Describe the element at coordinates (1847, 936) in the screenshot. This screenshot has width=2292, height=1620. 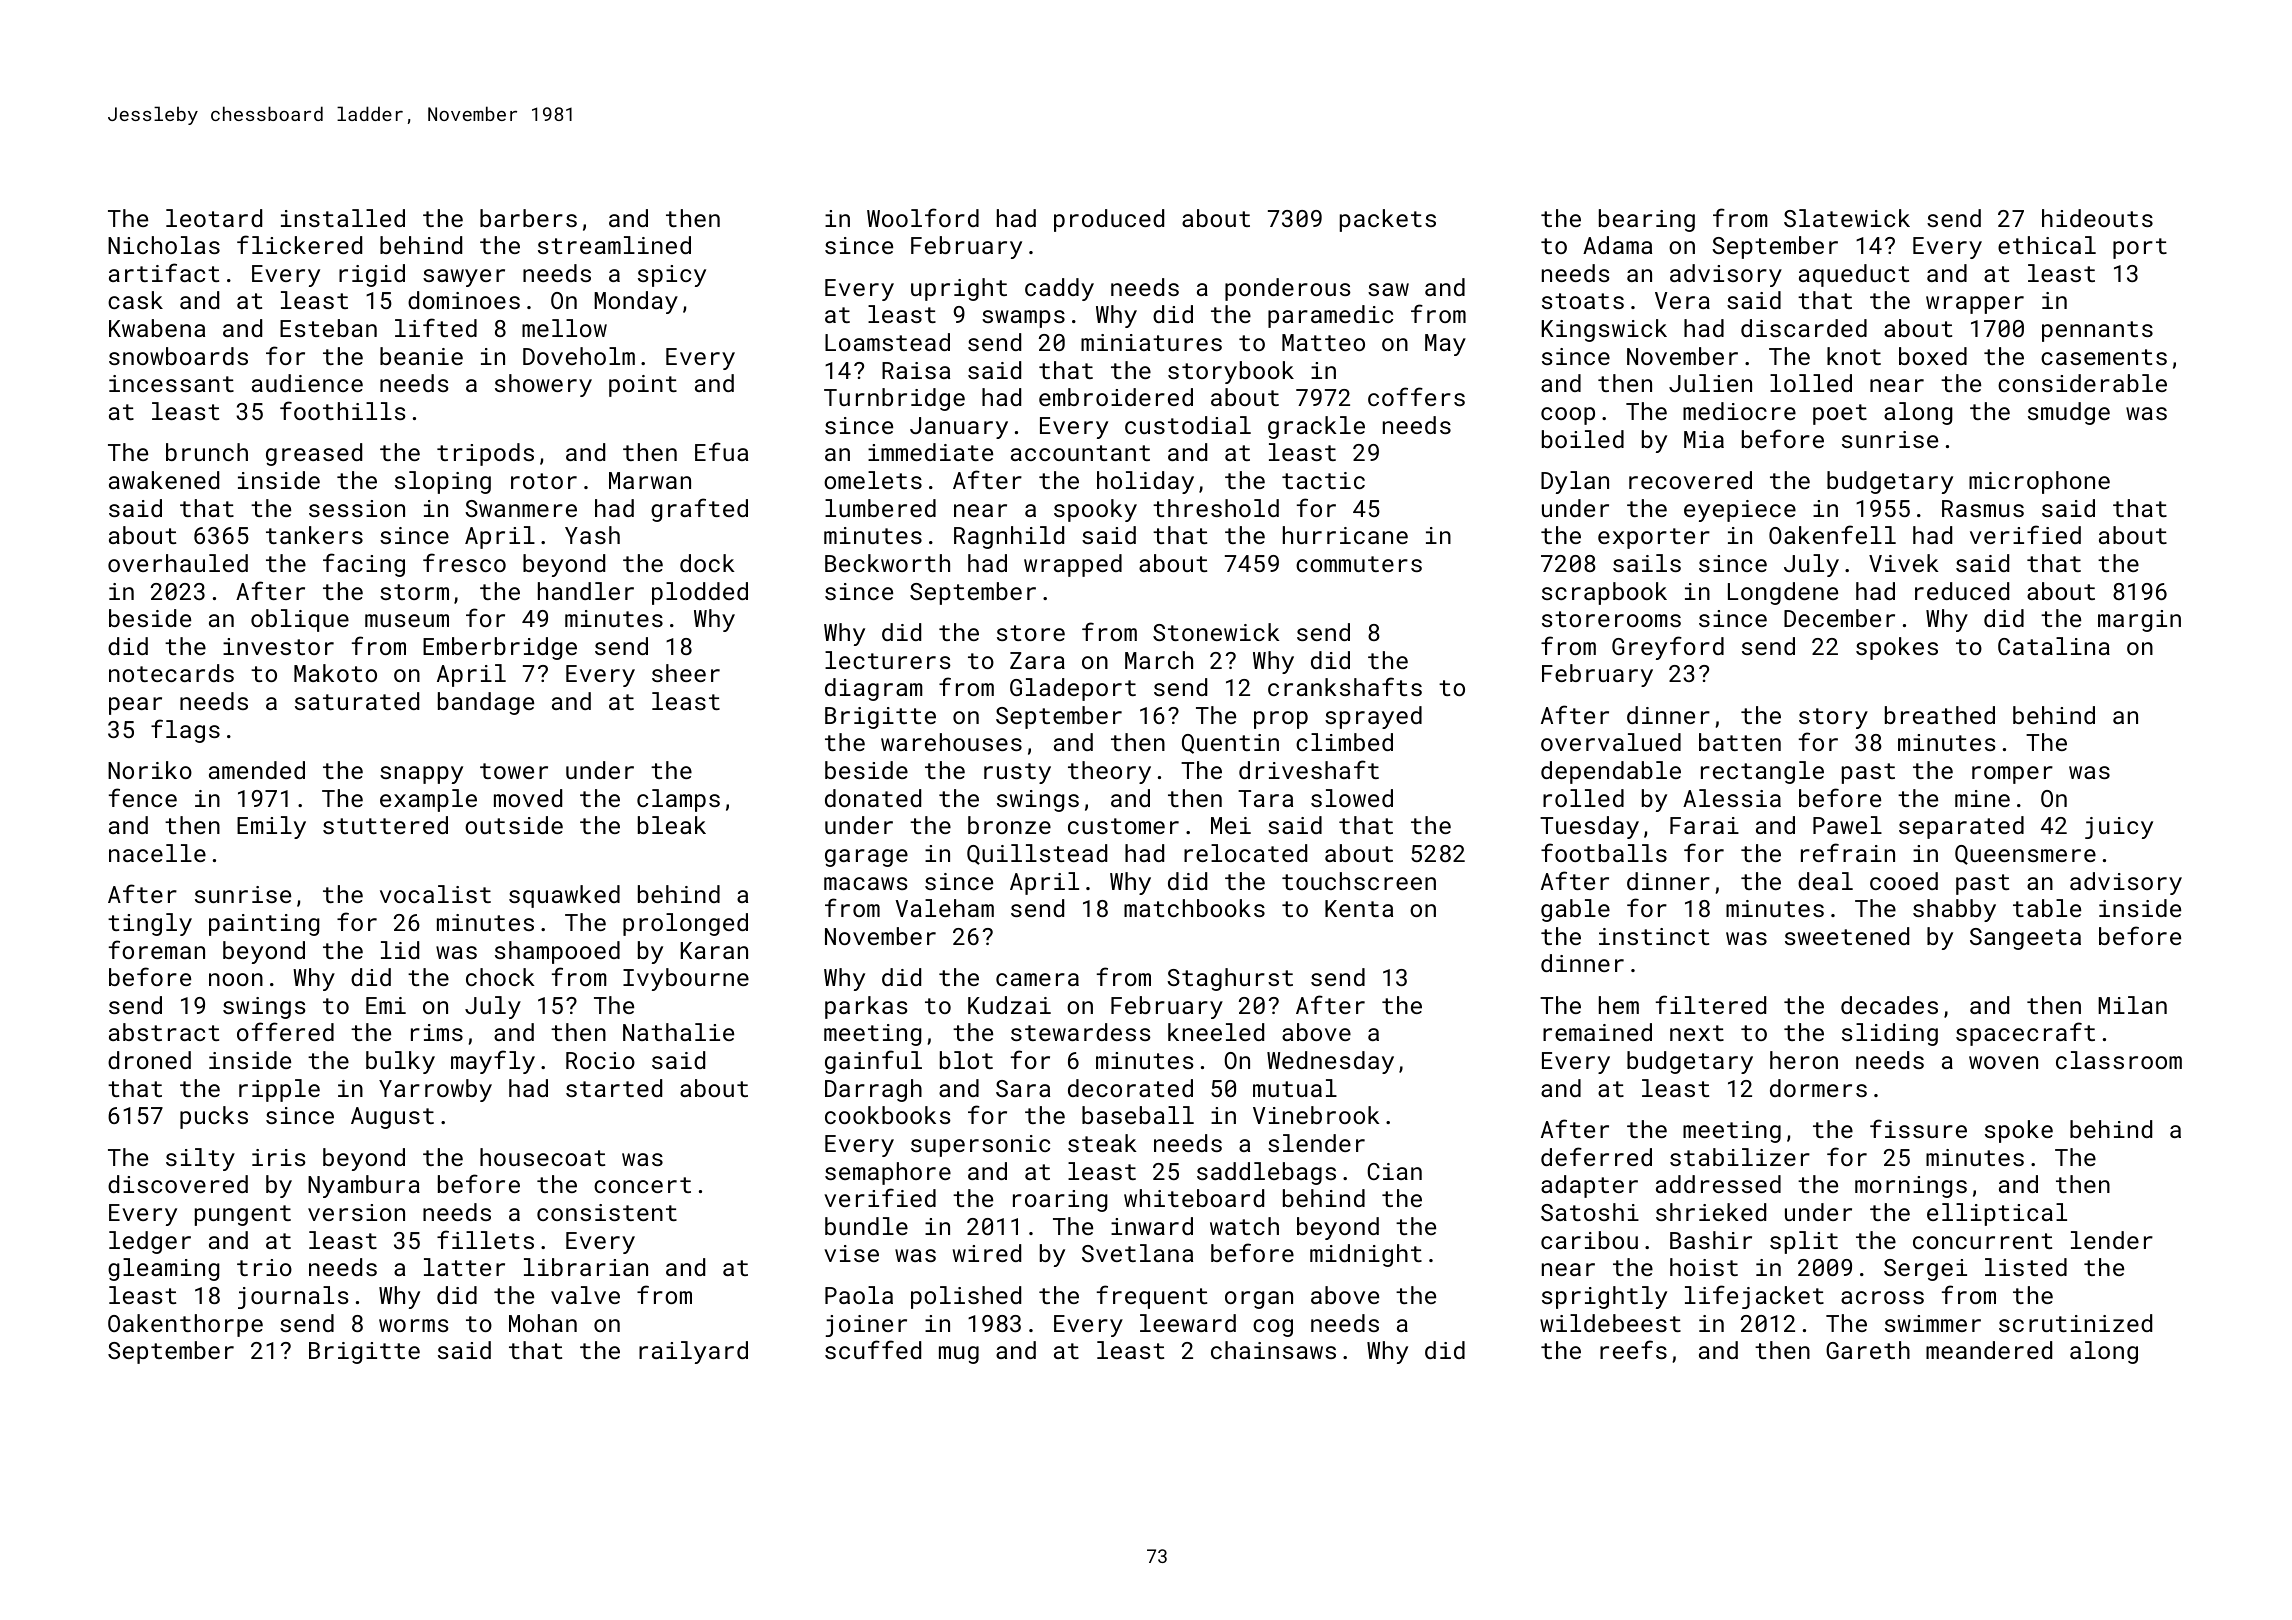
I see `sweetened` at that location.
